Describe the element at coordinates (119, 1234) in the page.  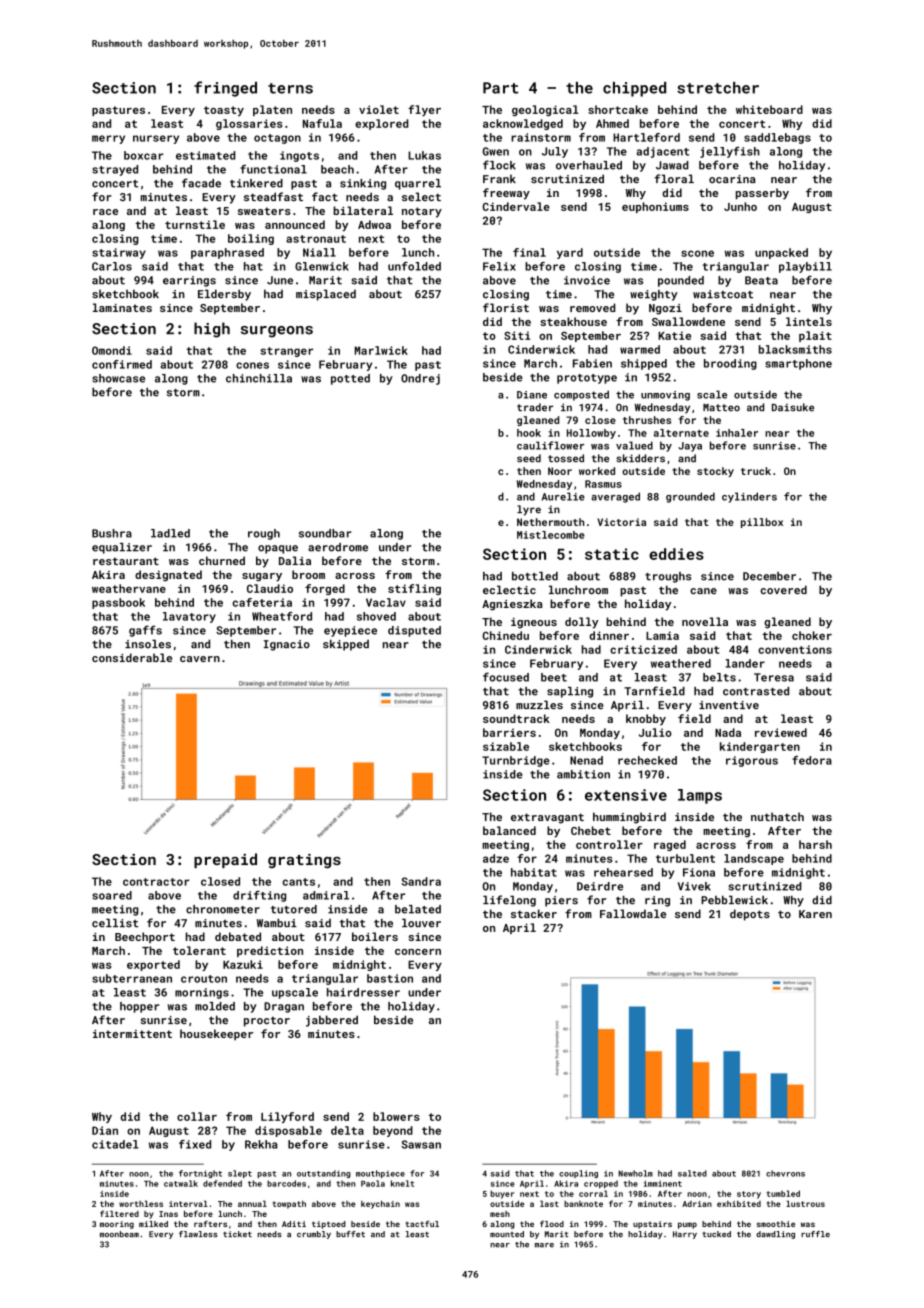
I see `moonbeam` at that location.
